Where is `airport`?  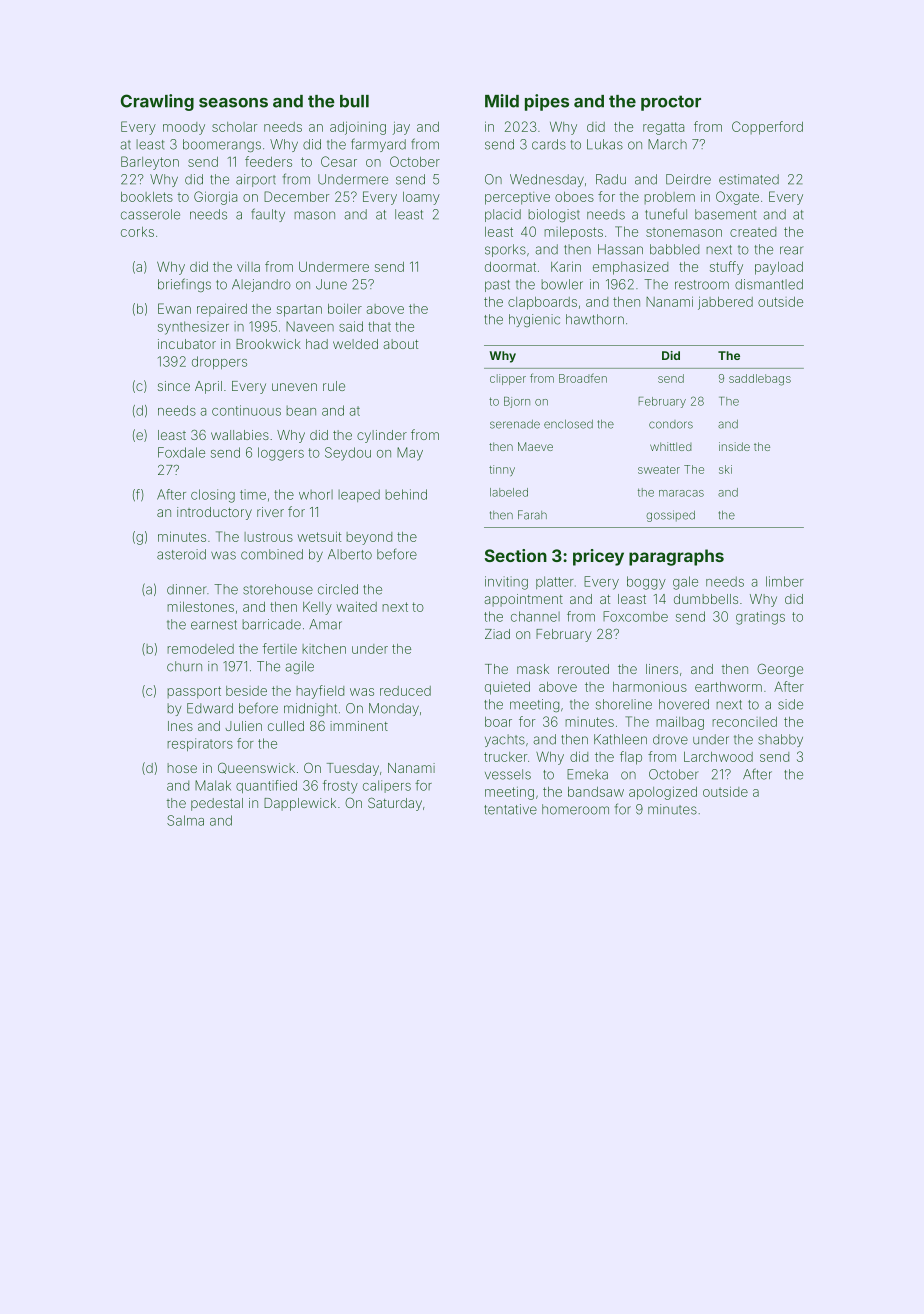 airport is located at coordinates (256, 180).
